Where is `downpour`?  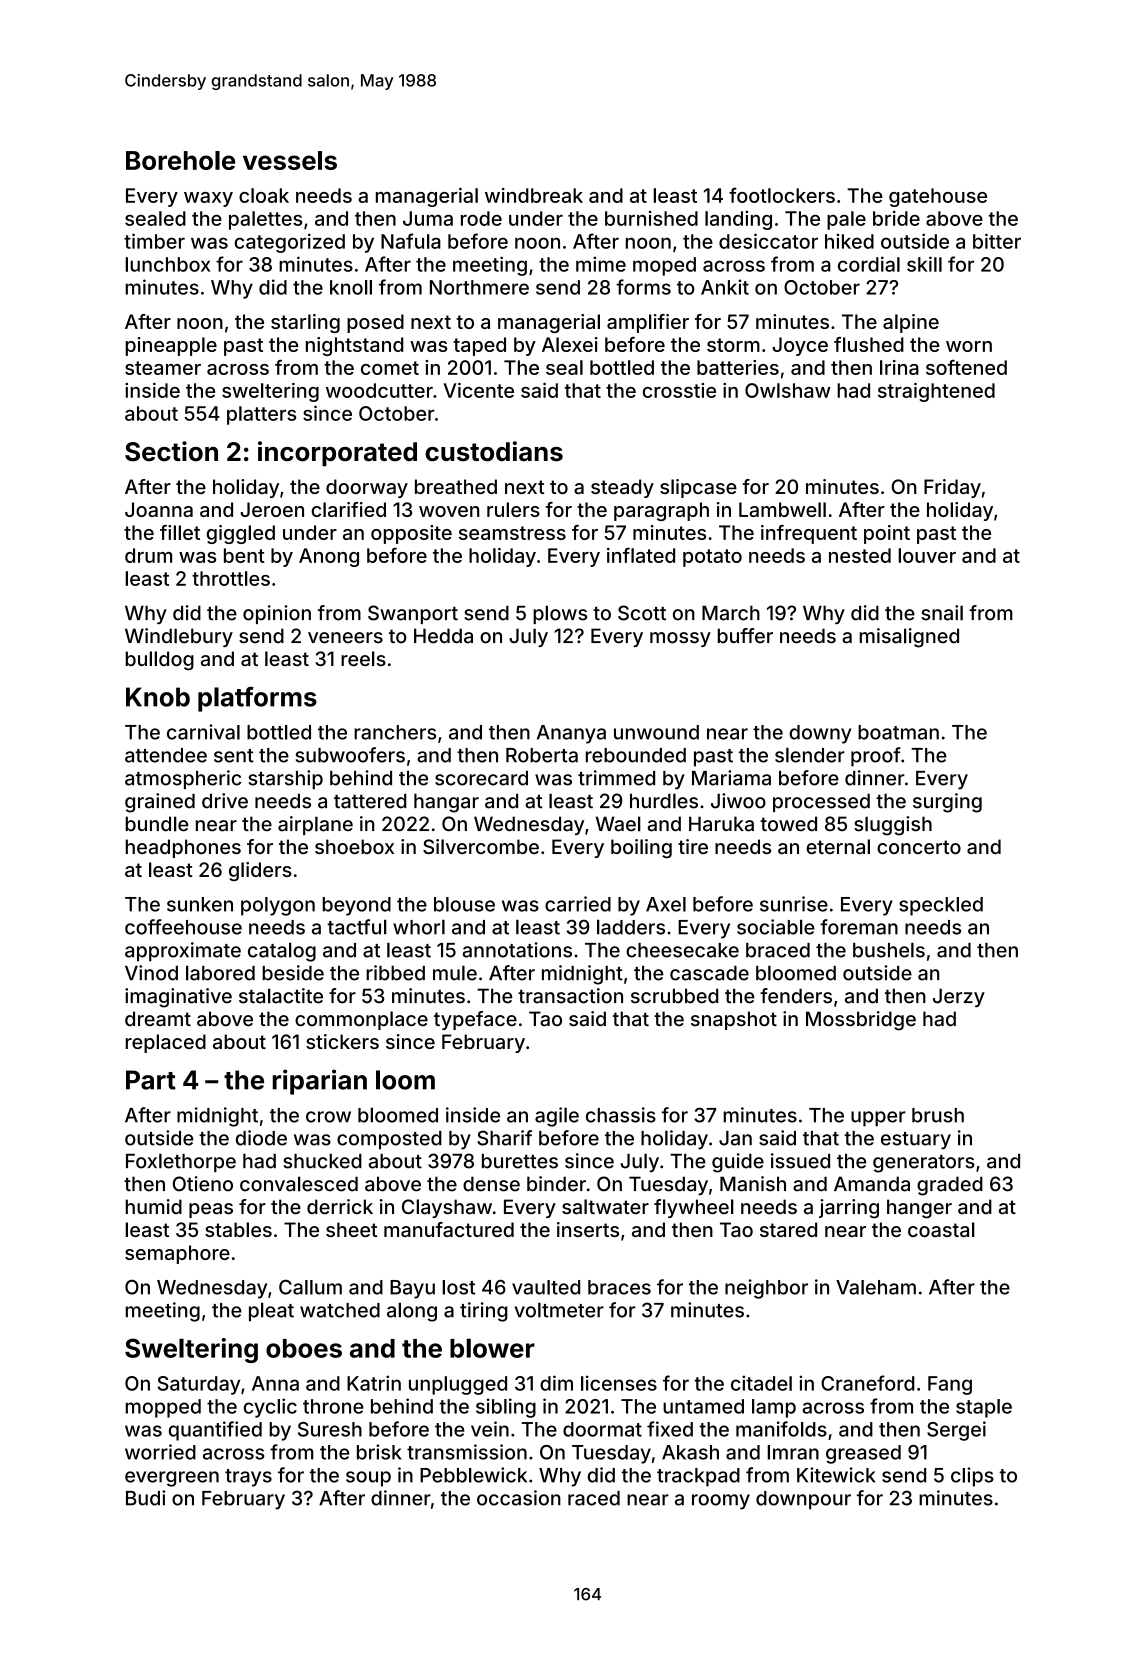
downpour is located at coordinates (803, 1500).
